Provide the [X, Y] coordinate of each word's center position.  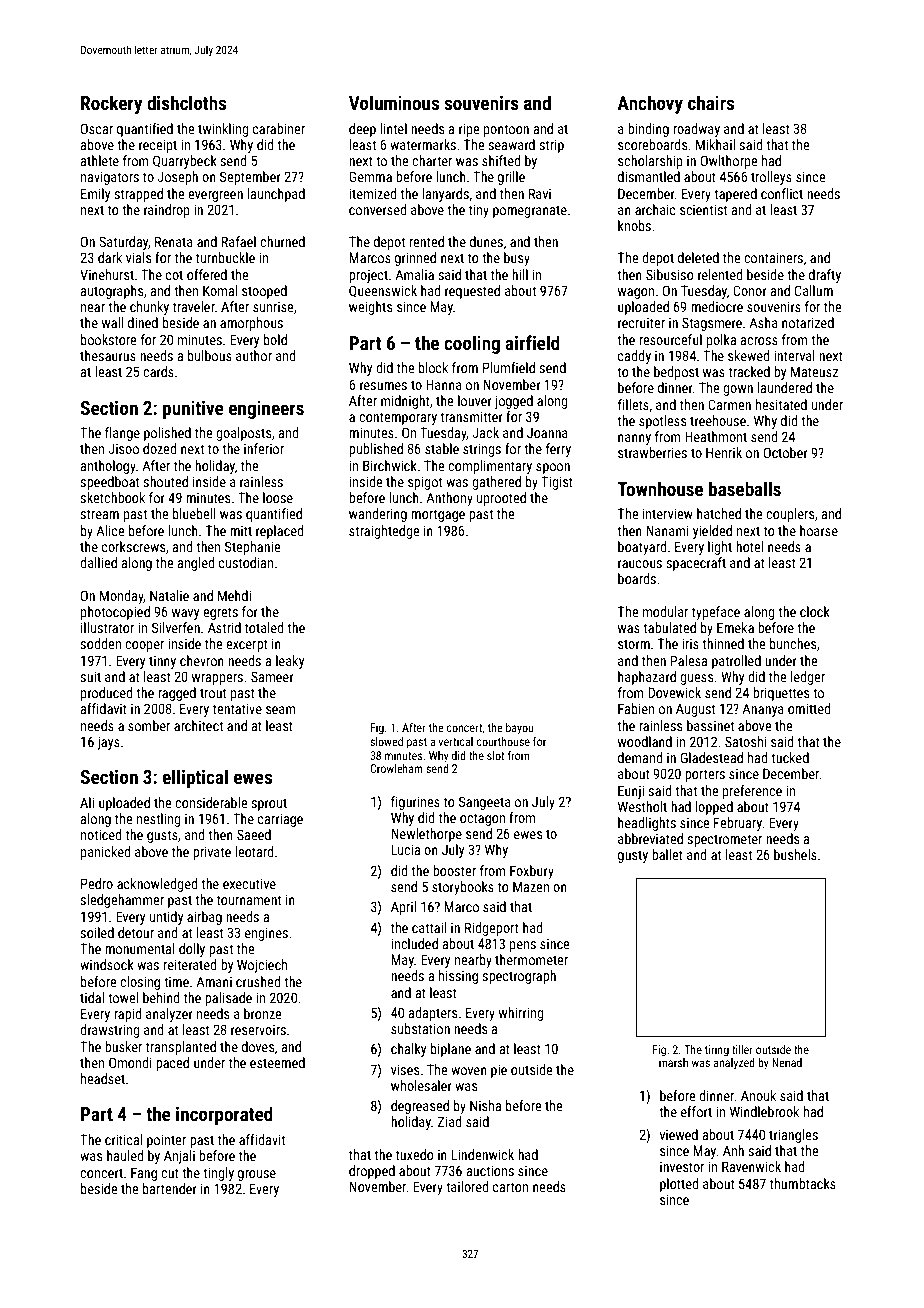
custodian [246, 562]
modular [665, 611]
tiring [717, 1051]
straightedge [384, 532]
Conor [750, 290]
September [250, 178]
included [414, 943]
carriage [280, 820]
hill [520, 274]
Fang [144, 1174]
